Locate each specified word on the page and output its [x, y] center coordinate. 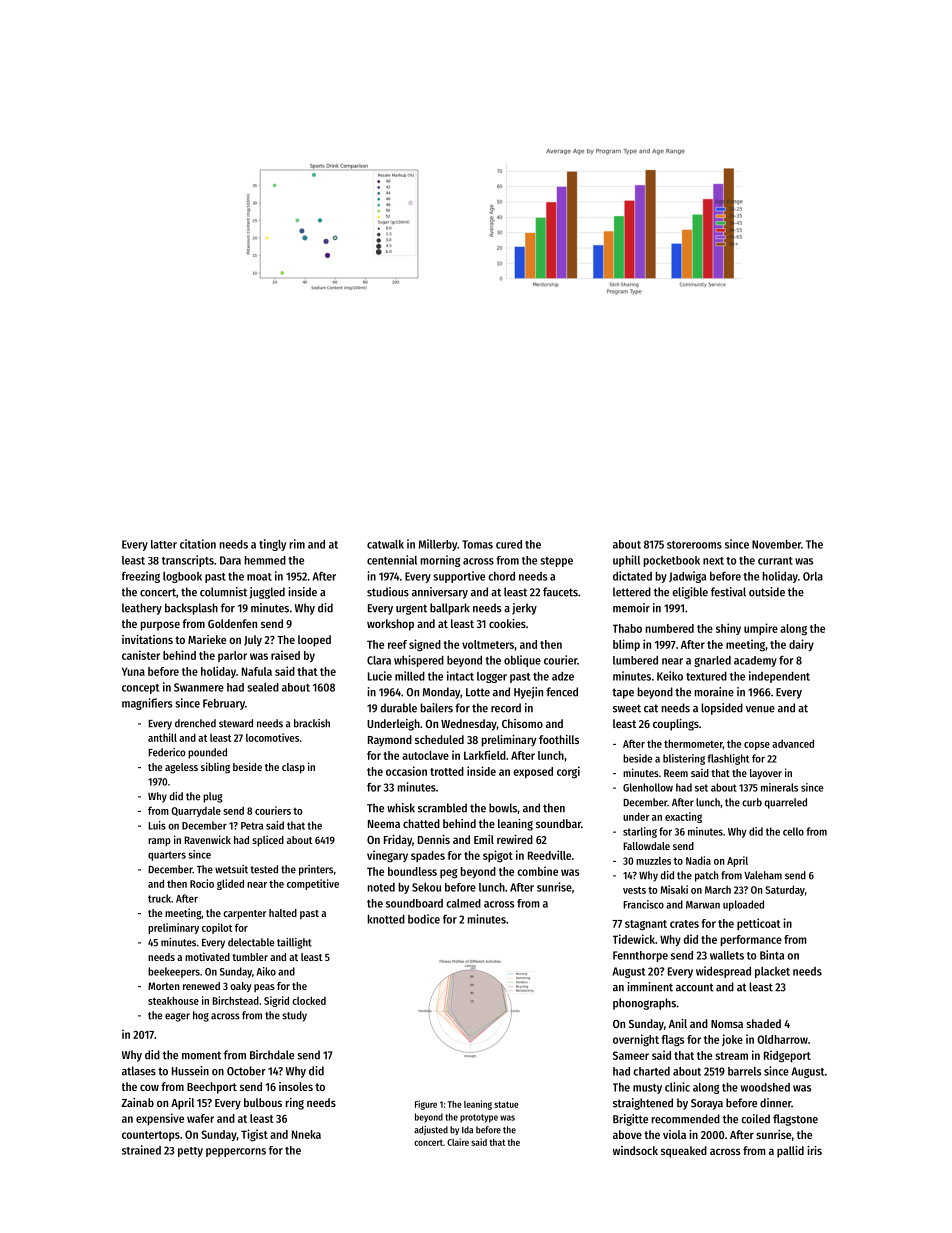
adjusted [431, 1130]
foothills [559, 739]
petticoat [759, 924]
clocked [309, 1000]
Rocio [202, 883]
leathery [142, 609]
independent [779, 677]
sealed [263, 687]
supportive [459, 577]
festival [728, 592]
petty [190, 1152]
